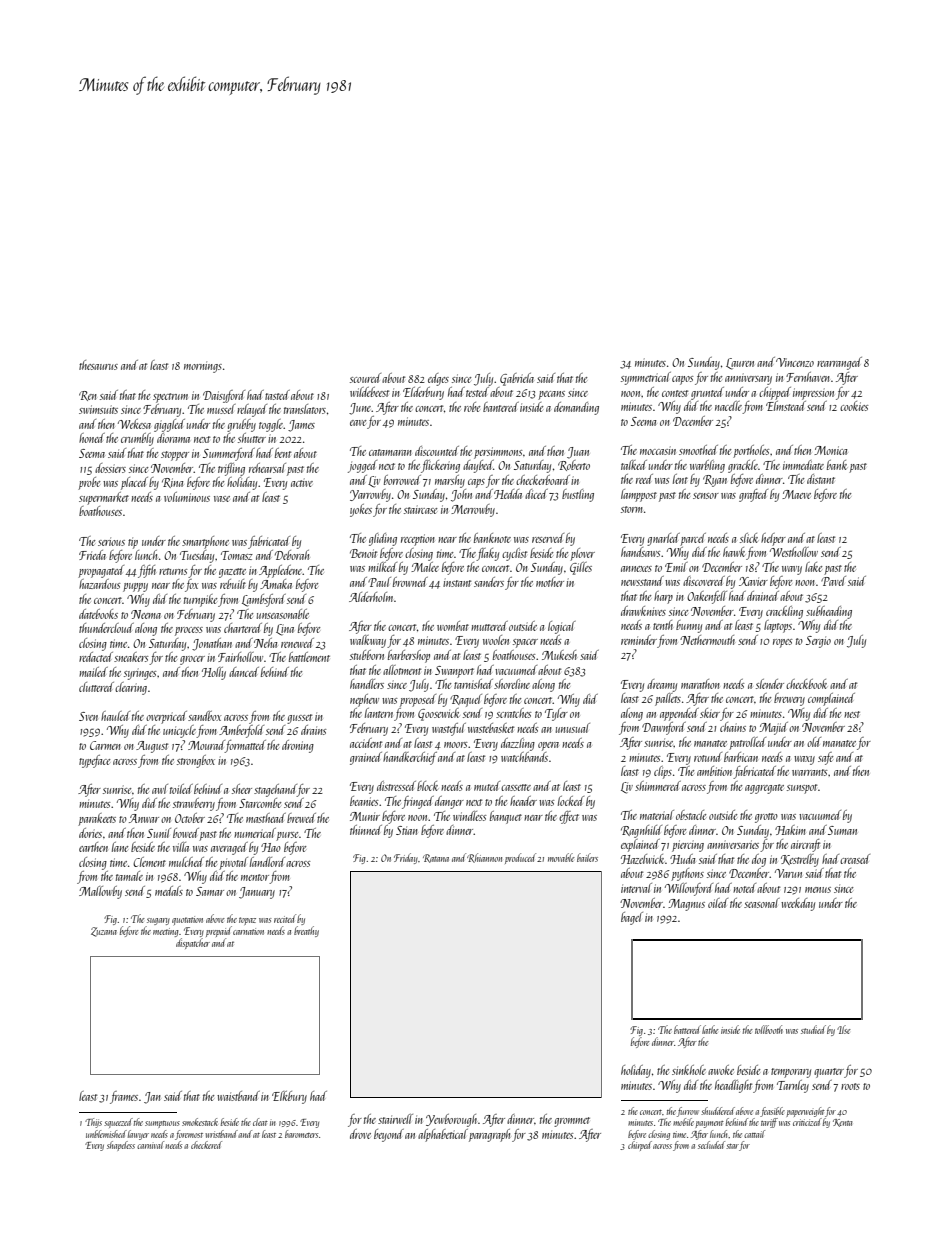 Image resolution: width=952 pixels, height=1233 pixels. I want to click on cookies, so click(854, 406).
